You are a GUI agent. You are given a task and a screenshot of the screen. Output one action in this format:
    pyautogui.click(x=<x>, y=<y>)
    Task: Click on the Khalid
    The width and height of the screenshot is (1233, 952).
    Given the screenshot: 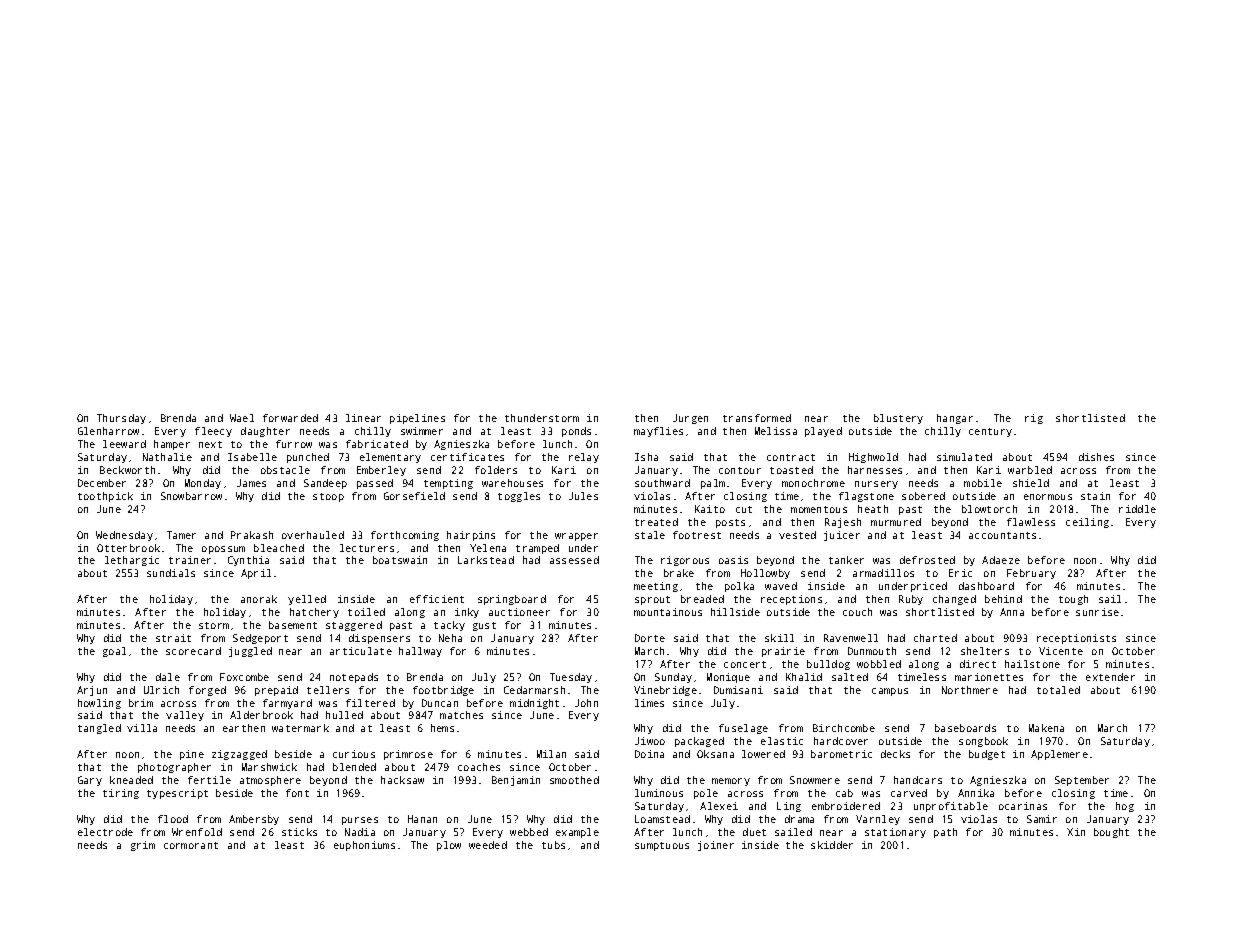 What is the action you would take?
    pyautogui.click(x=804, y=677)
